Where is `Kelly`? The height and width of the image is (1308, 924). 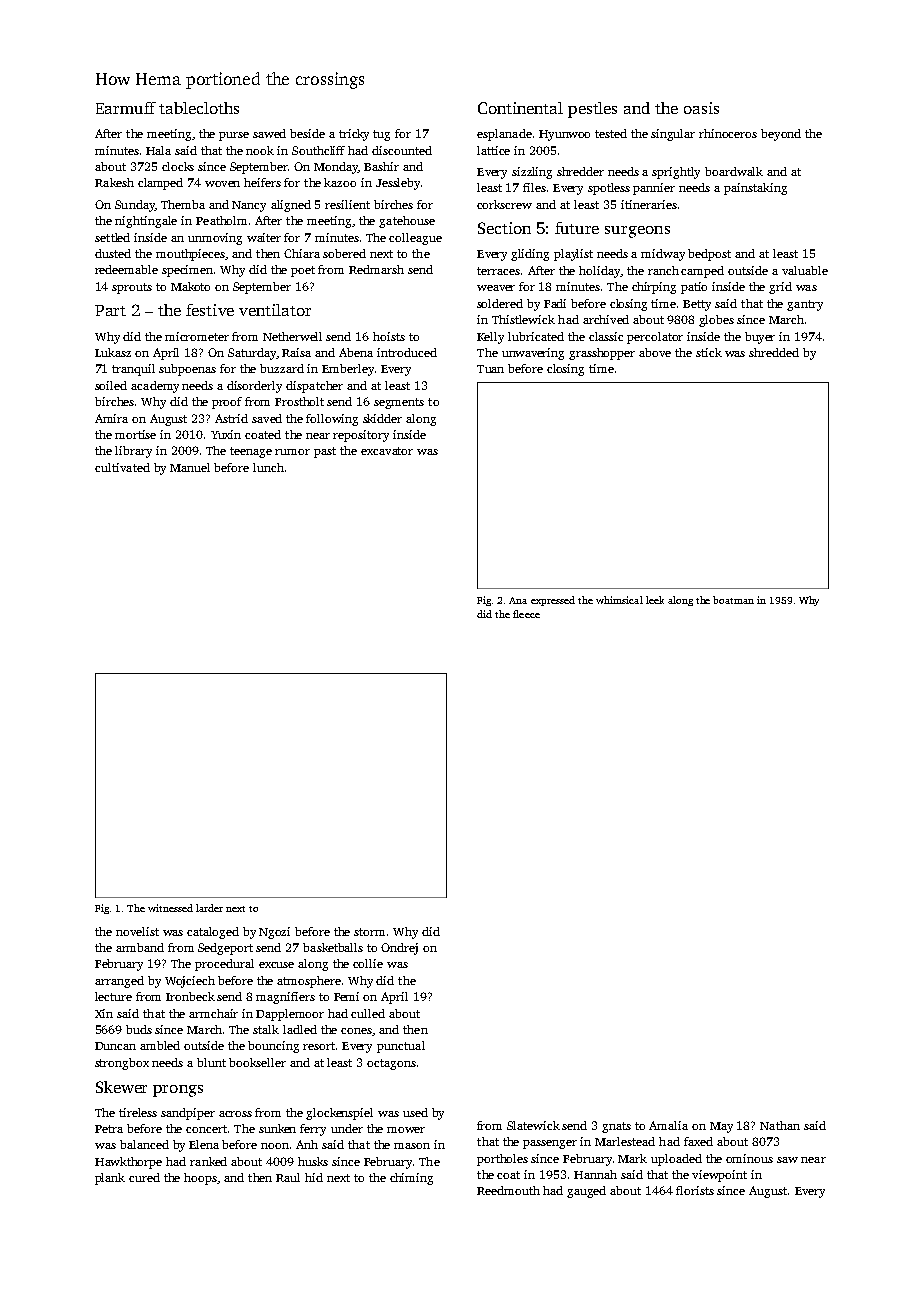 Kelly is located at coordinates (490, 338).
